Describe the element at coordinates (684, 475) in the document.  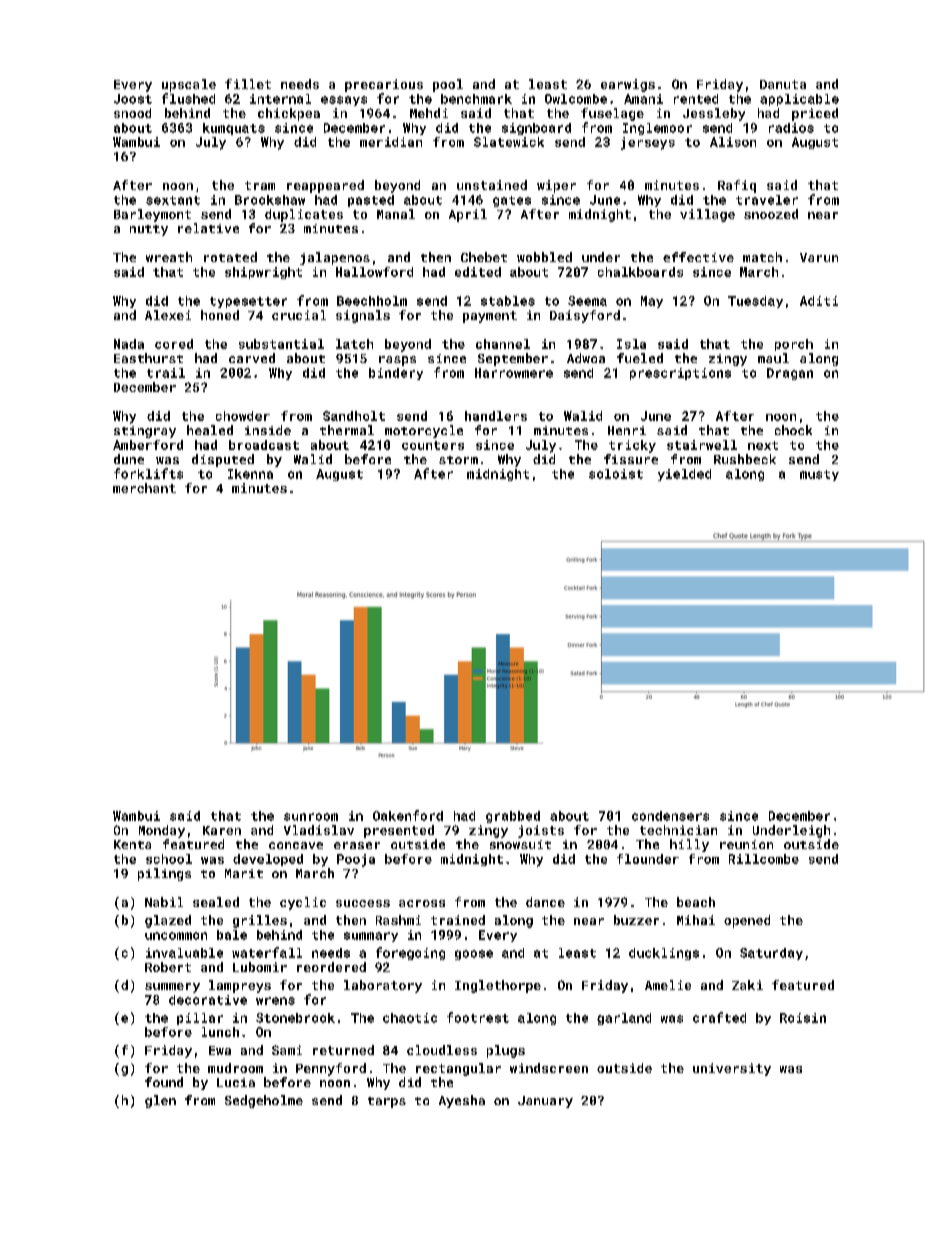
I see `yielded` at that location.
